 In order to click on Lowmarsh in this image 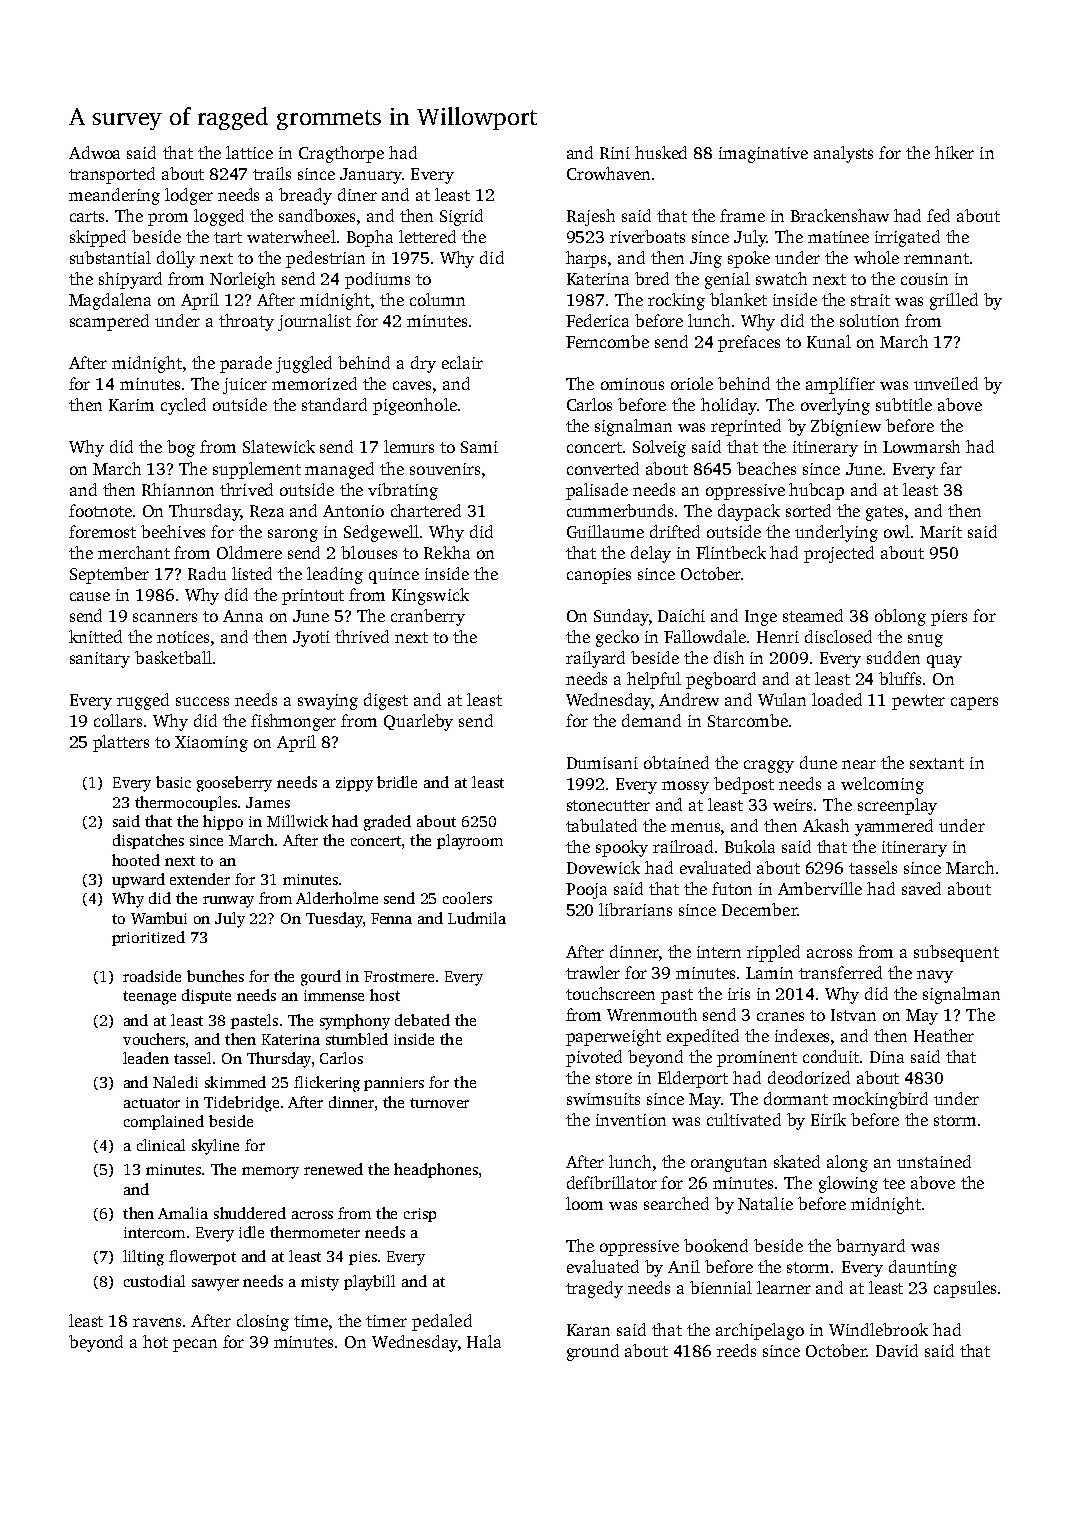, I will do `click(921, 446)`.
